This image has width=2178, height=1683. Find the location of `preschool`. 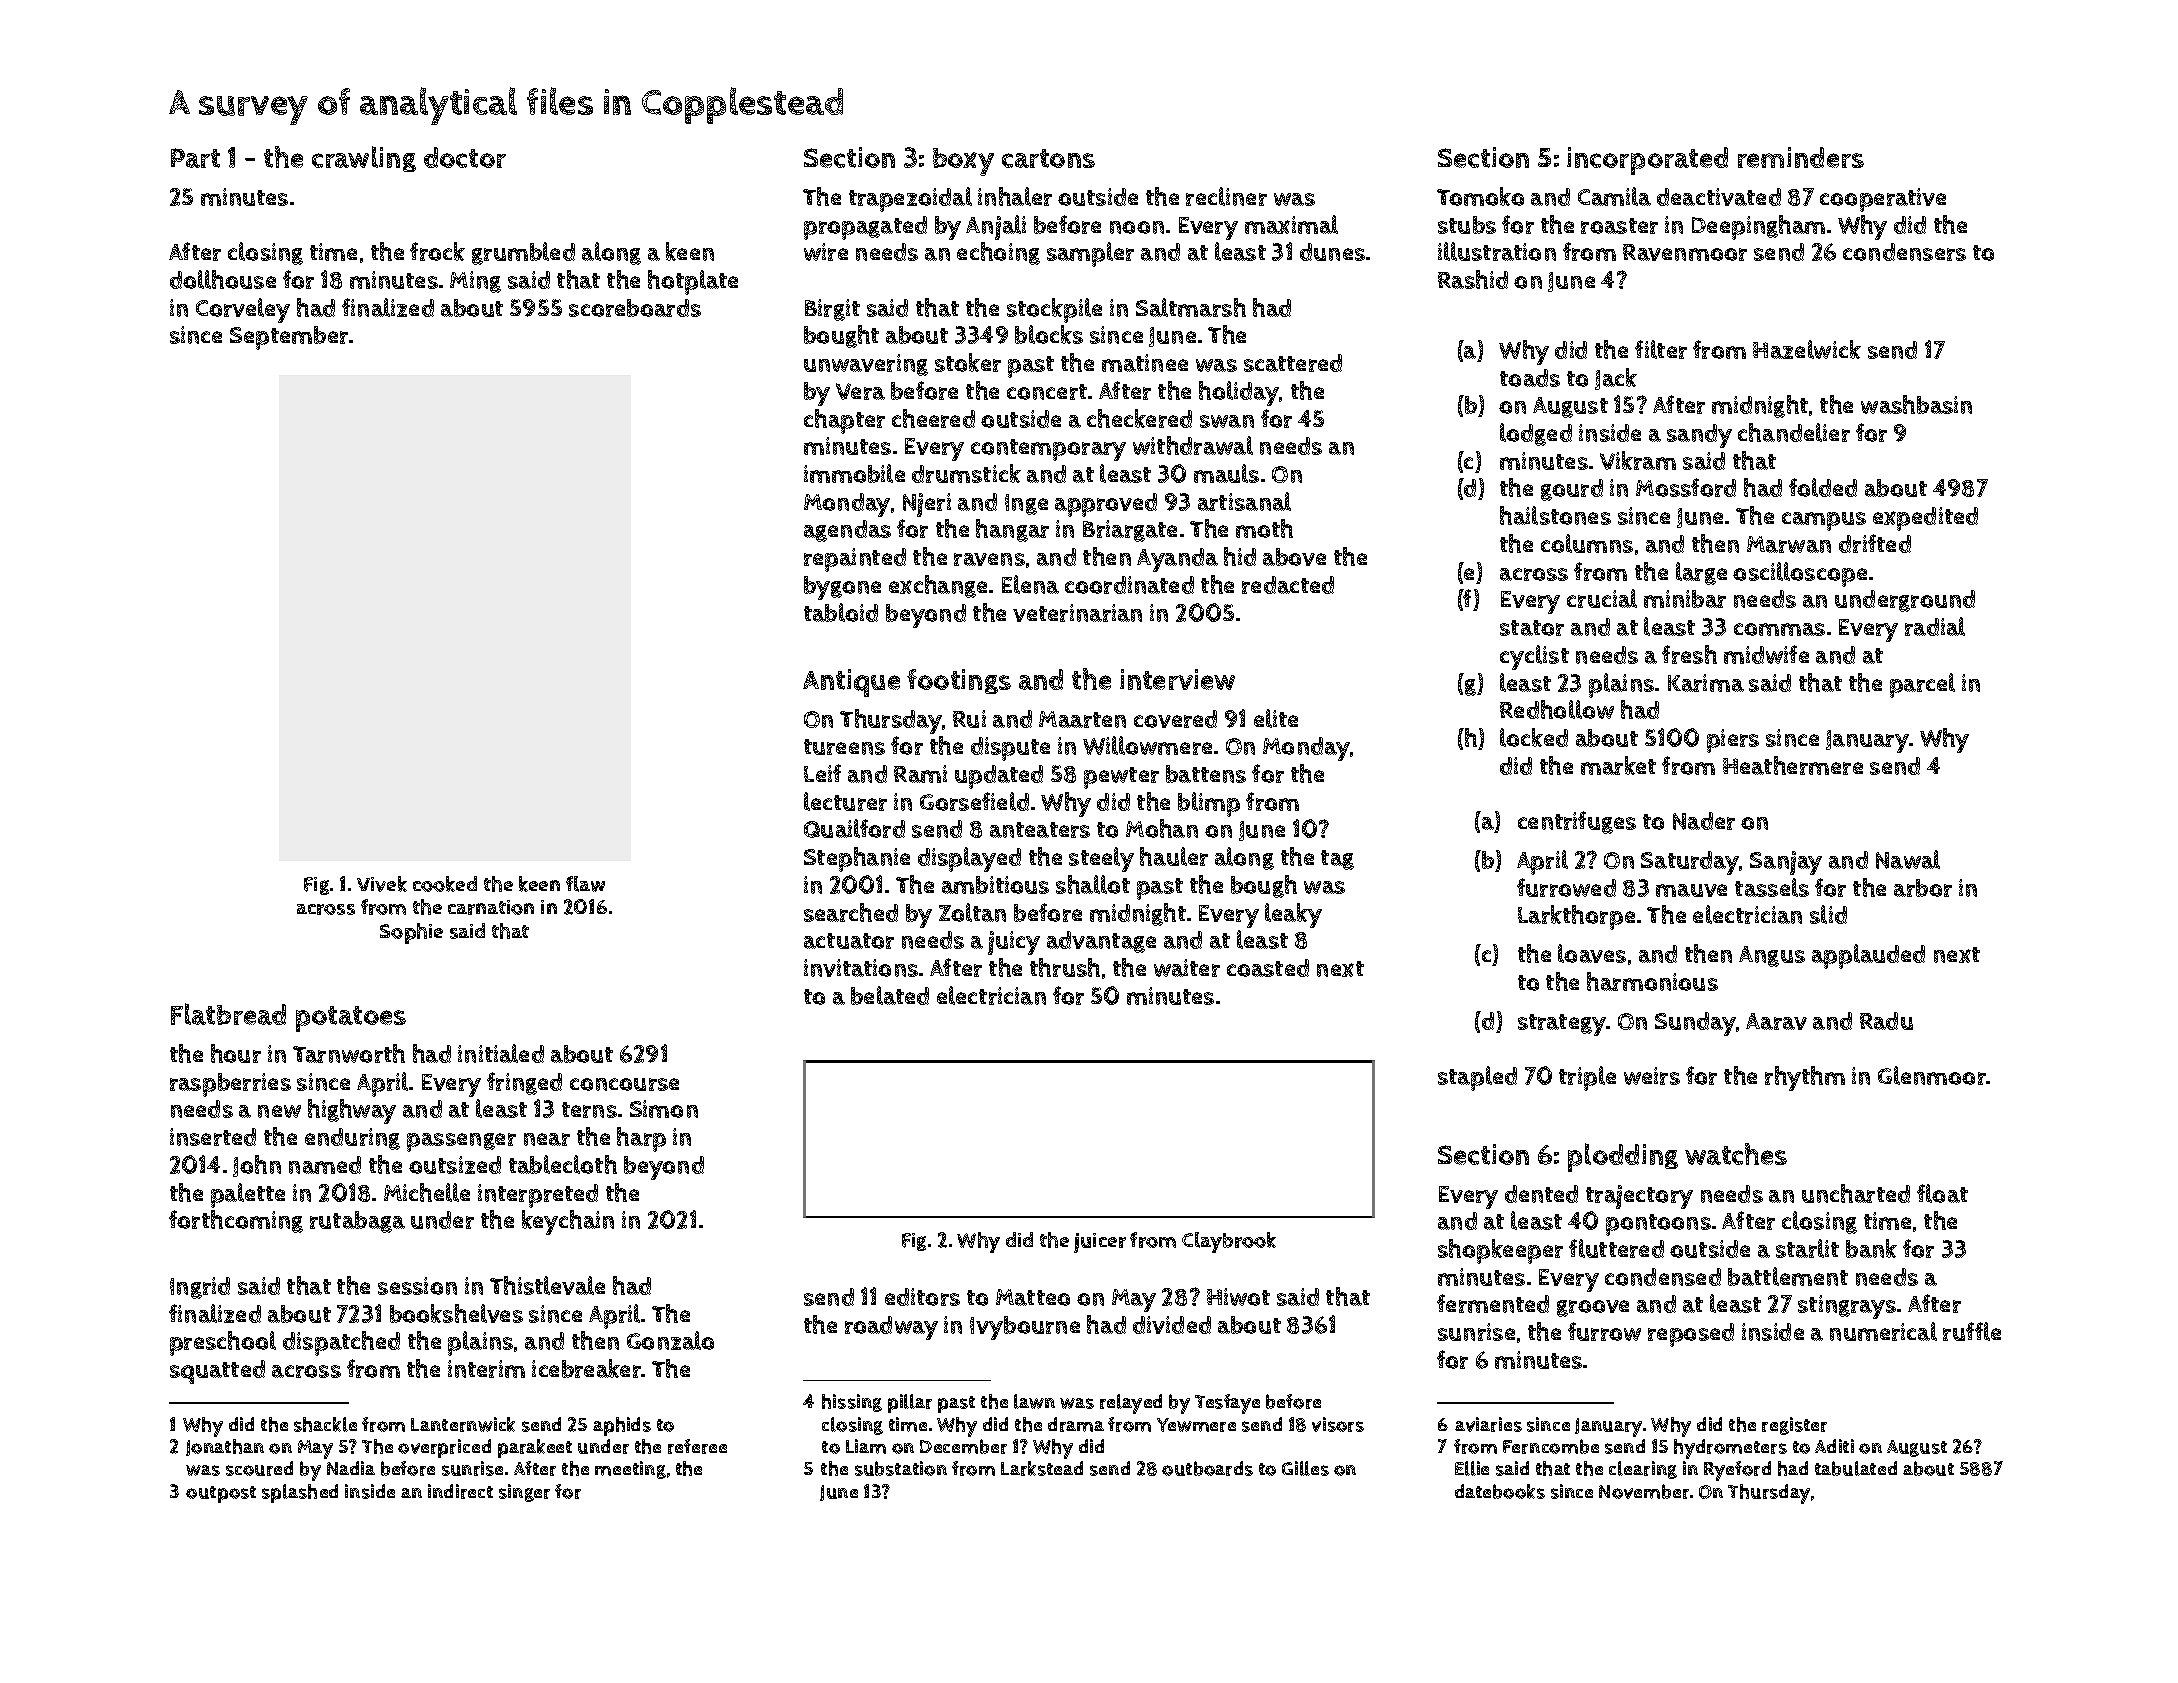

preschool is located at coordinates (223, 1343).
